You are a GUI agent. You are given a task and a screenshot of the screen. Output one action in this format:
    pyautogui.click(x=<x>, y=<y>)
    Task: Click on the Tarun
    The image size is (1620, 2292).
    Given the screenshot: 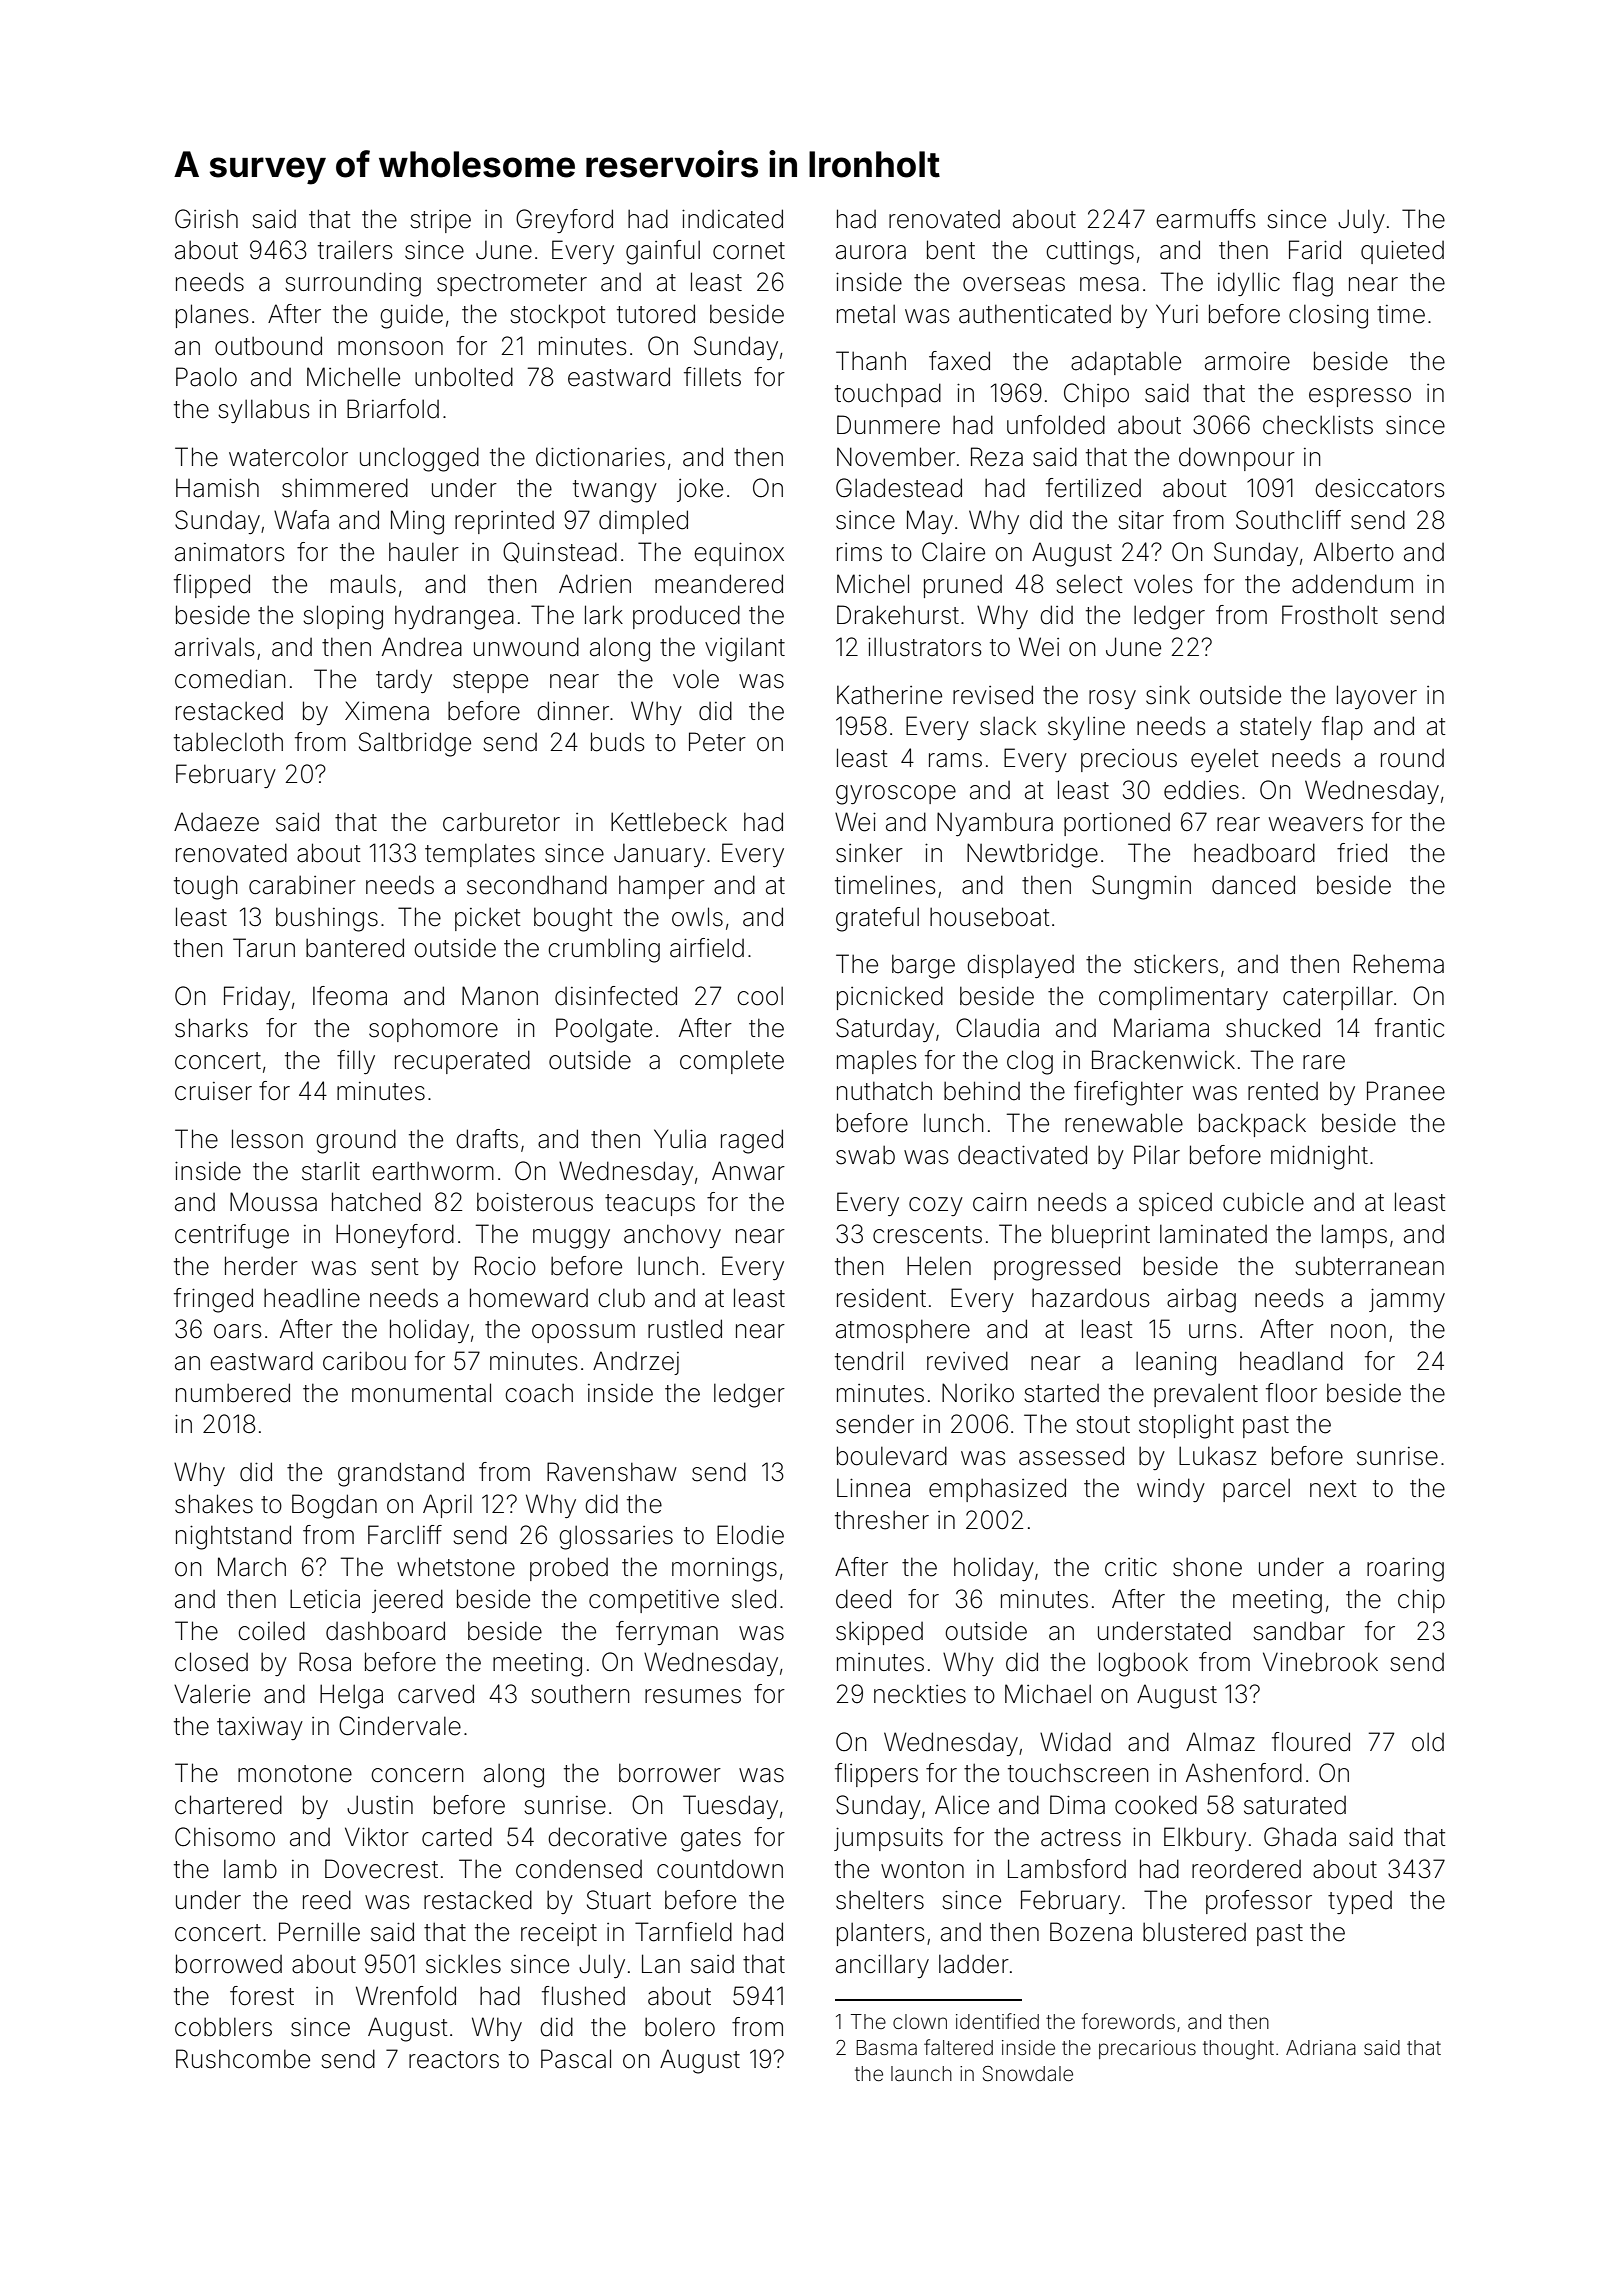 What is the action you would take?
    pyautogui.click(x=264, y=948)
